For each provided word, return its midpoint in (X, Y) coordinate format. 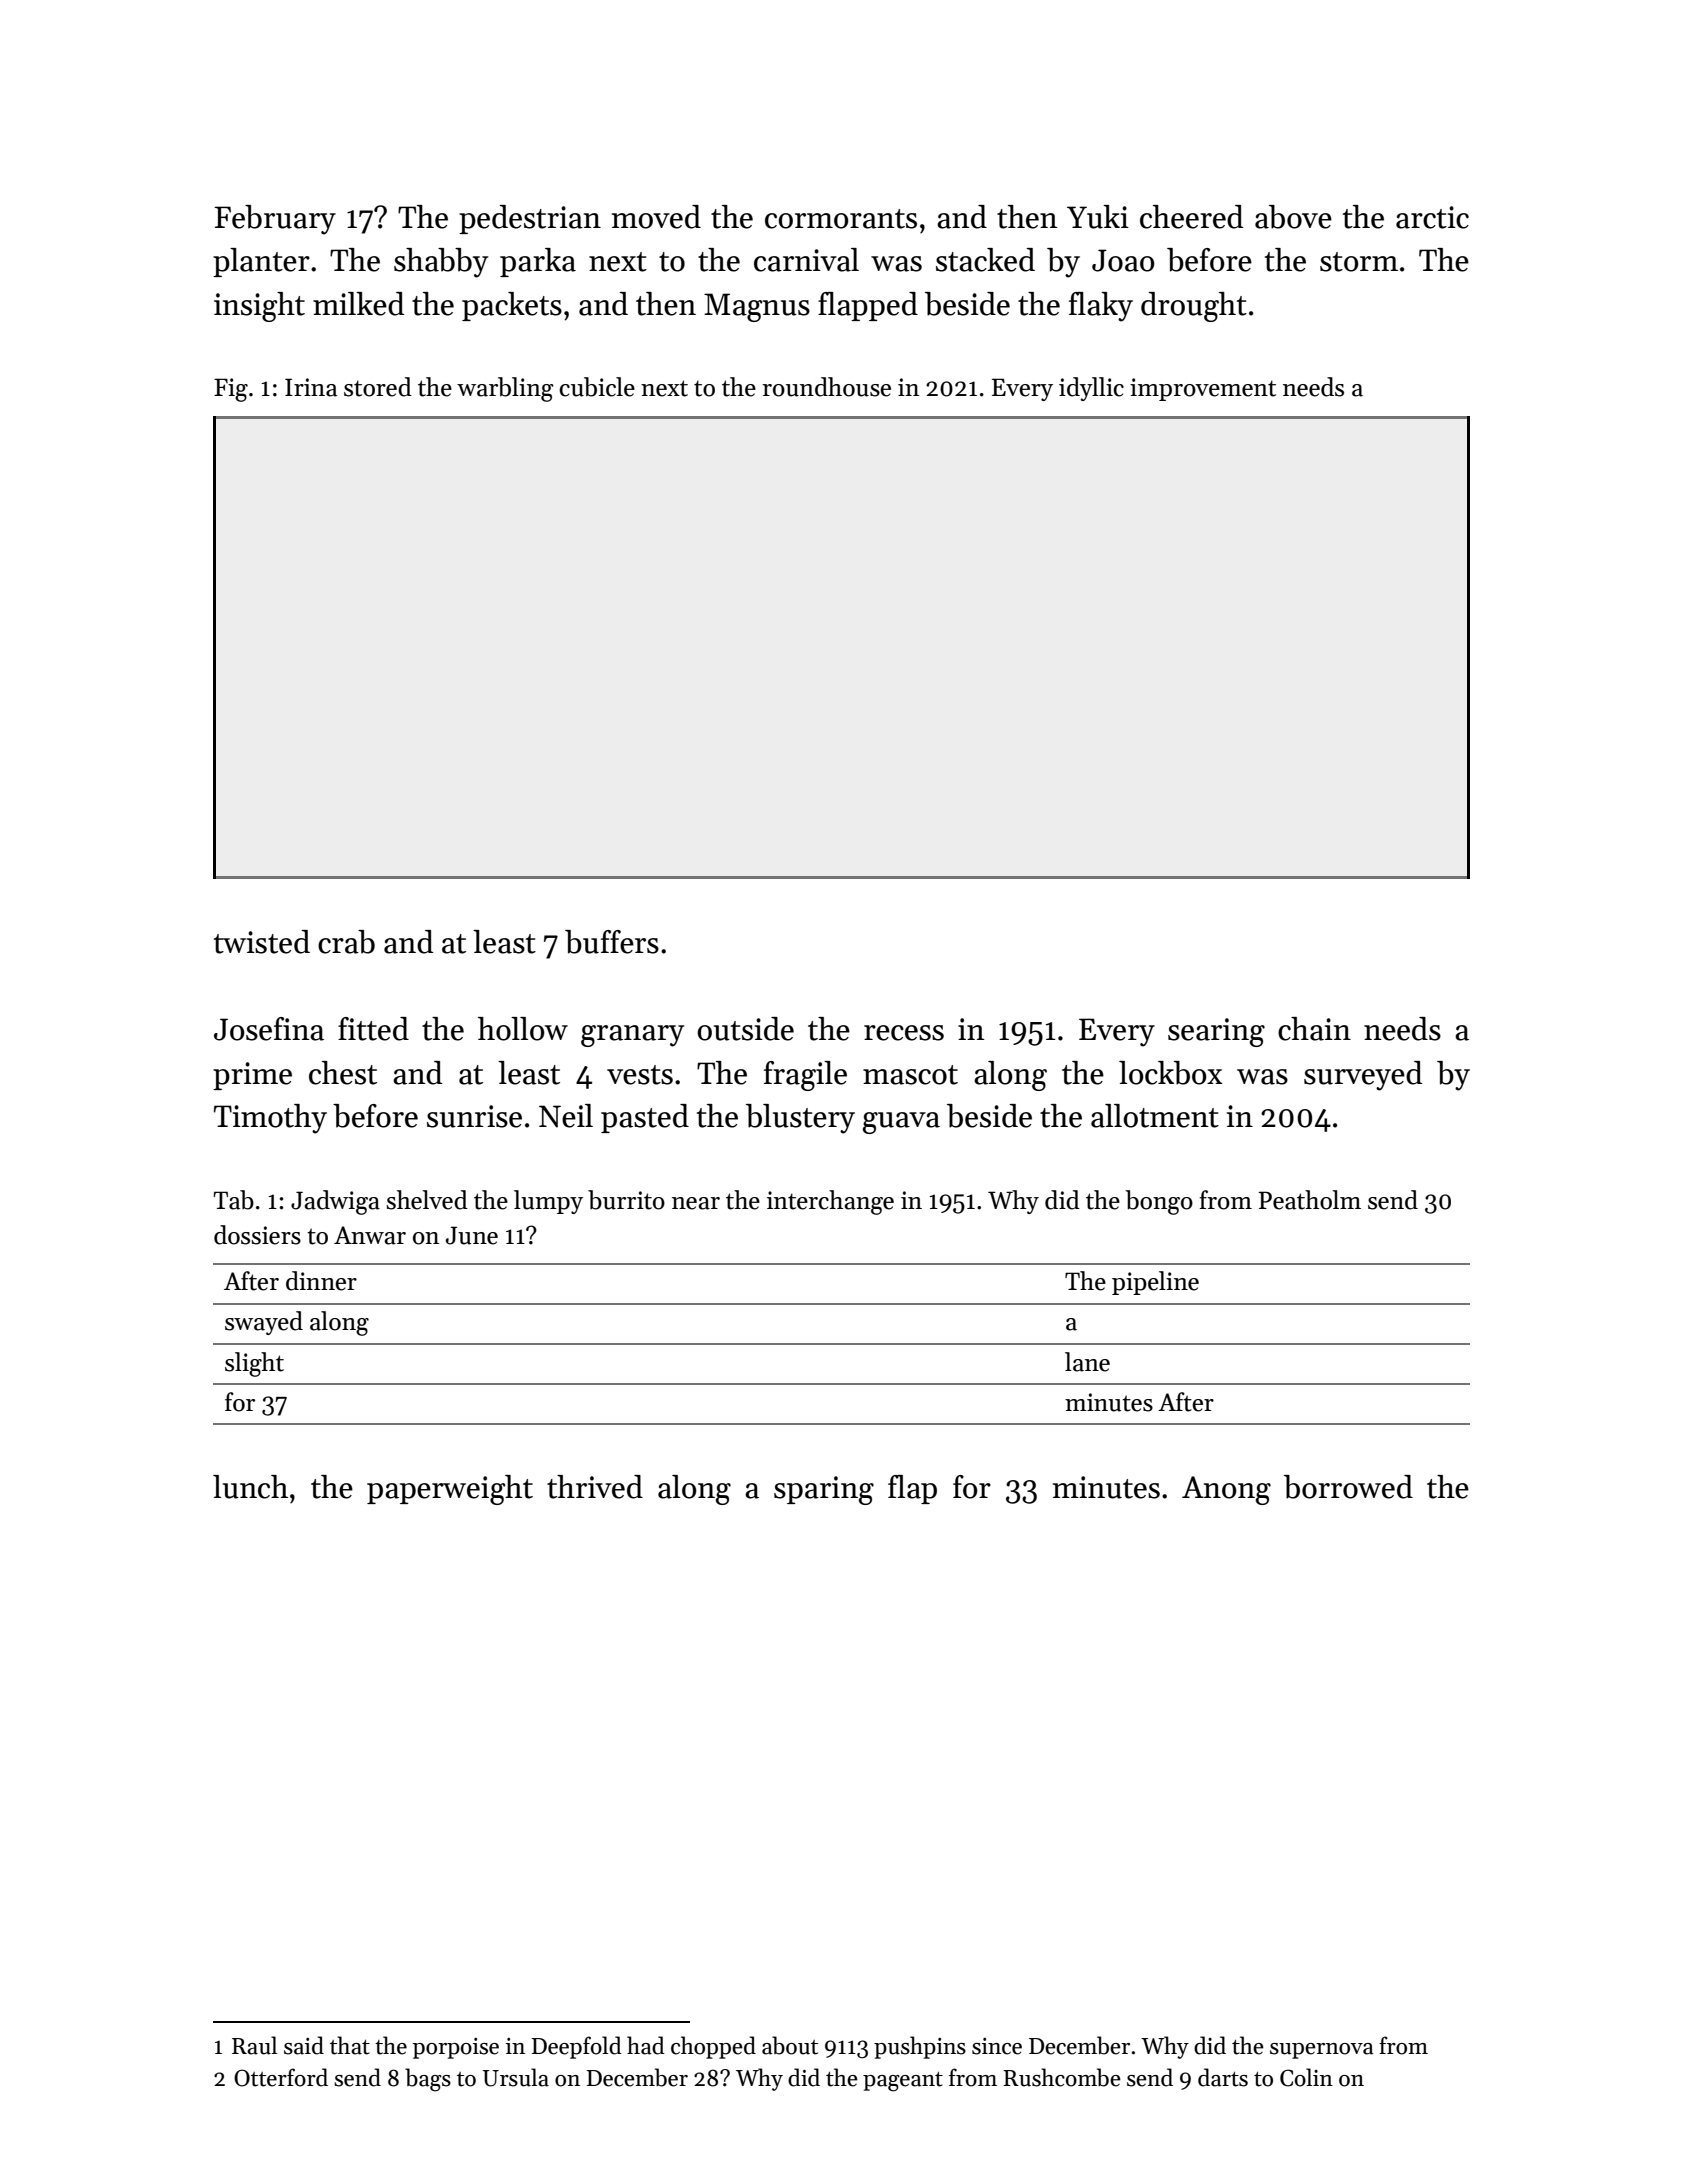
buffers (612, 942)
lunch (250, 1487)
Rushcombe (1062, 2077)
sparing (824, 1490)
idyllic (1091, 389)
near (696, 1203)
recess (904, 1033)
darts (1223, 2077)
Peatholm (1310, 1200)
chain (1314, 1029)
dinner (321, 1281)
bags (428, 2080)
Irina (311, 387)
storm (1359, 262)
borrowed (1348, 1487)
